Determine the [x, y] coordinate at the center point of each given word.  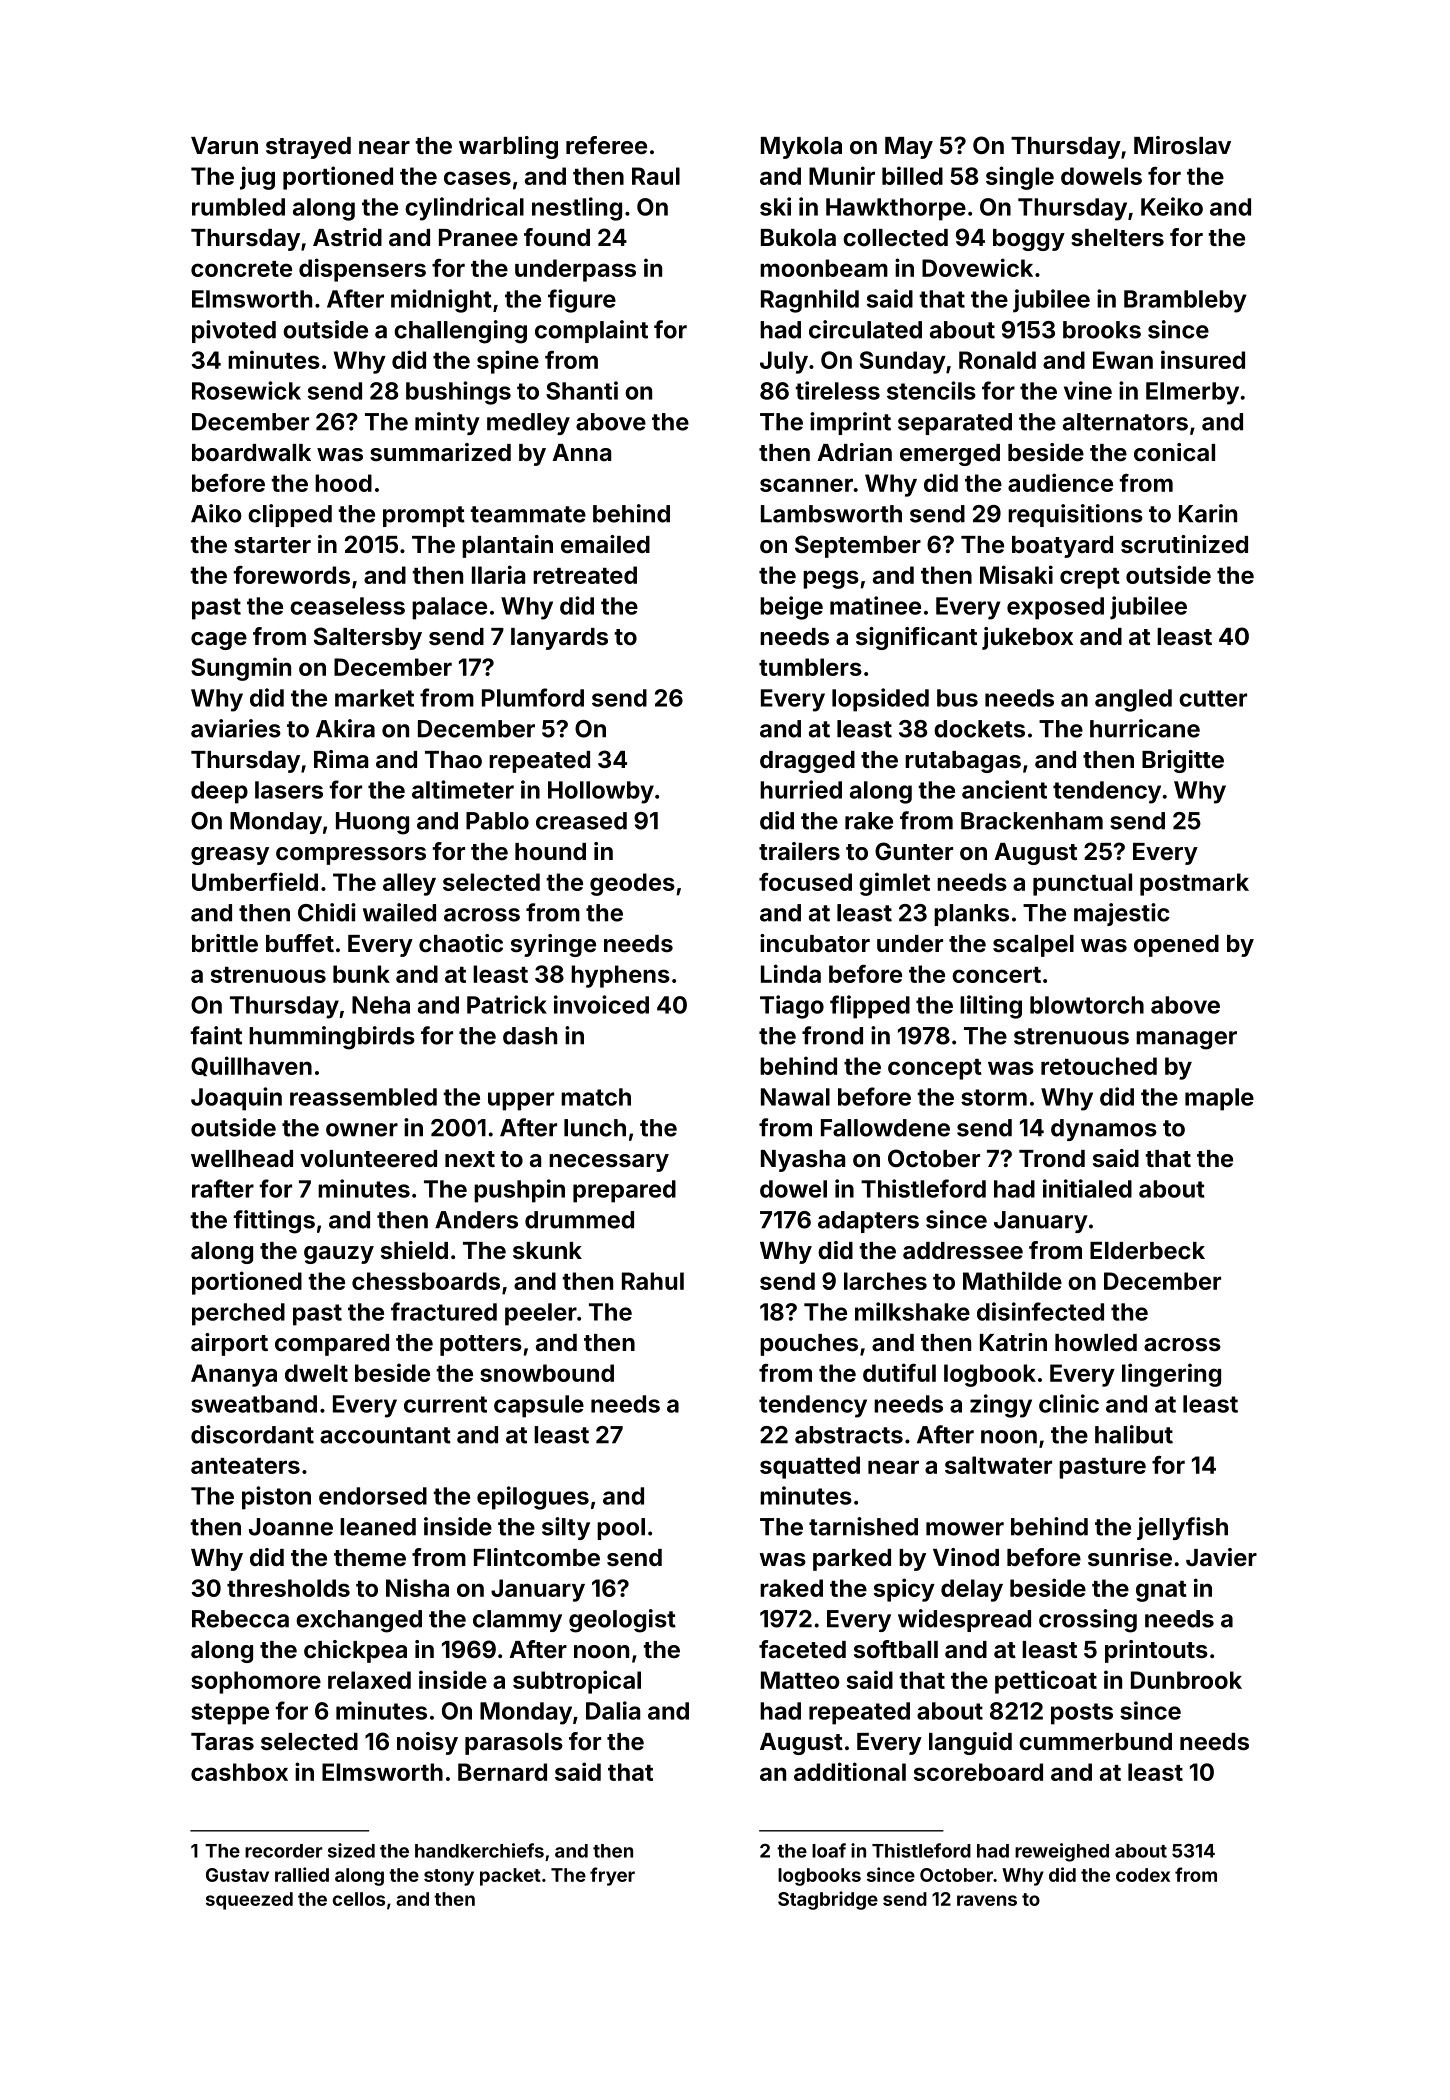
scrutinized [1184, 544]
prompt [424, 516]
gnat [1161, 1591]
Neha [381, 1005]
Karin [1208, 513]
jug [257, 178]
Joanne [291, 1527]
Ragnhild [810, 301]
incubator [815, 943]
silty [566, 1528]
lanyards [559, 639]
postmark [1194, 884]
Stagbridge [828, 1900]
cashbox [239, 1772]
